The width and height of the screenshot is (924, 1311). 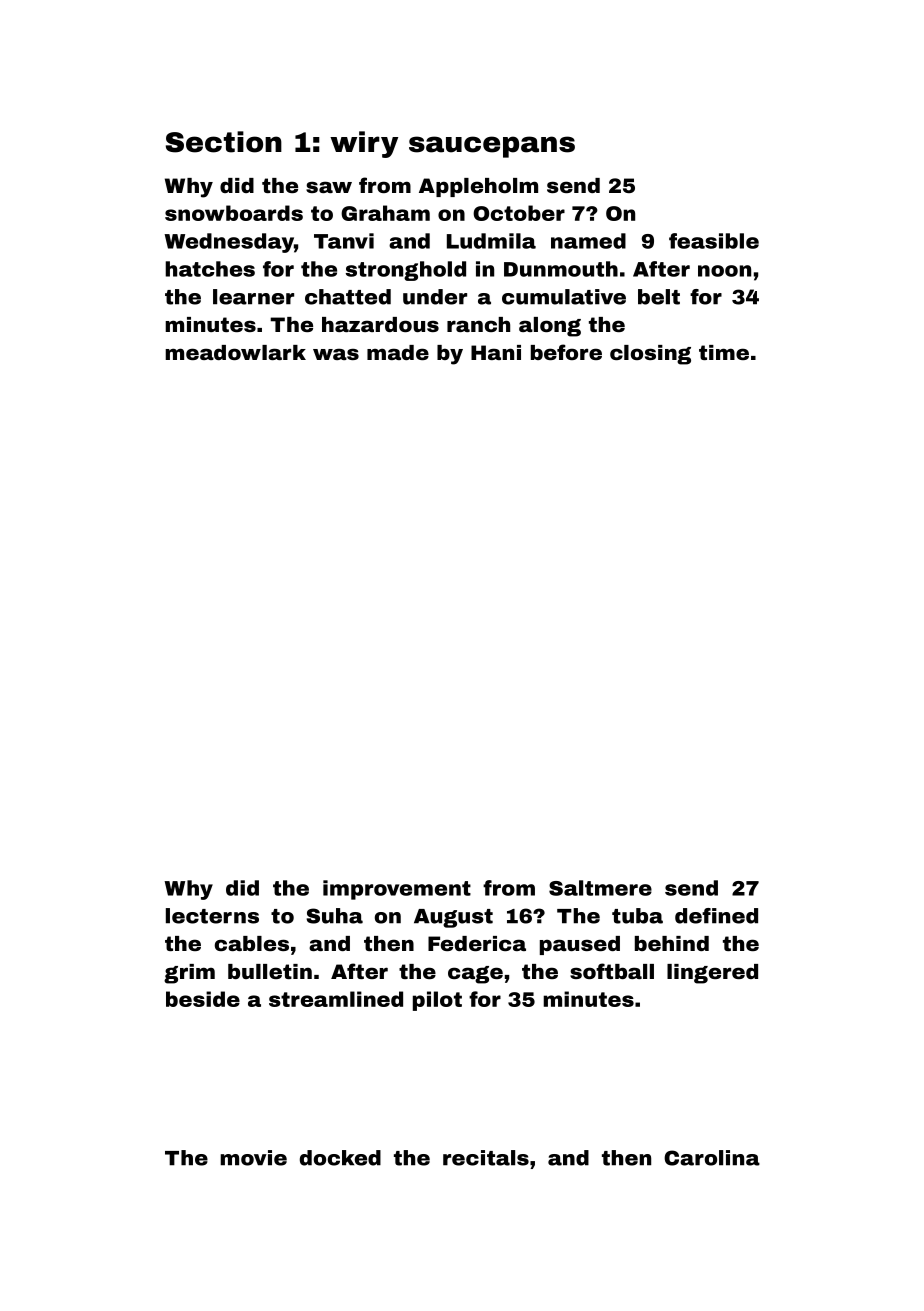 I want to click on time, so click(x=724, y=352).
